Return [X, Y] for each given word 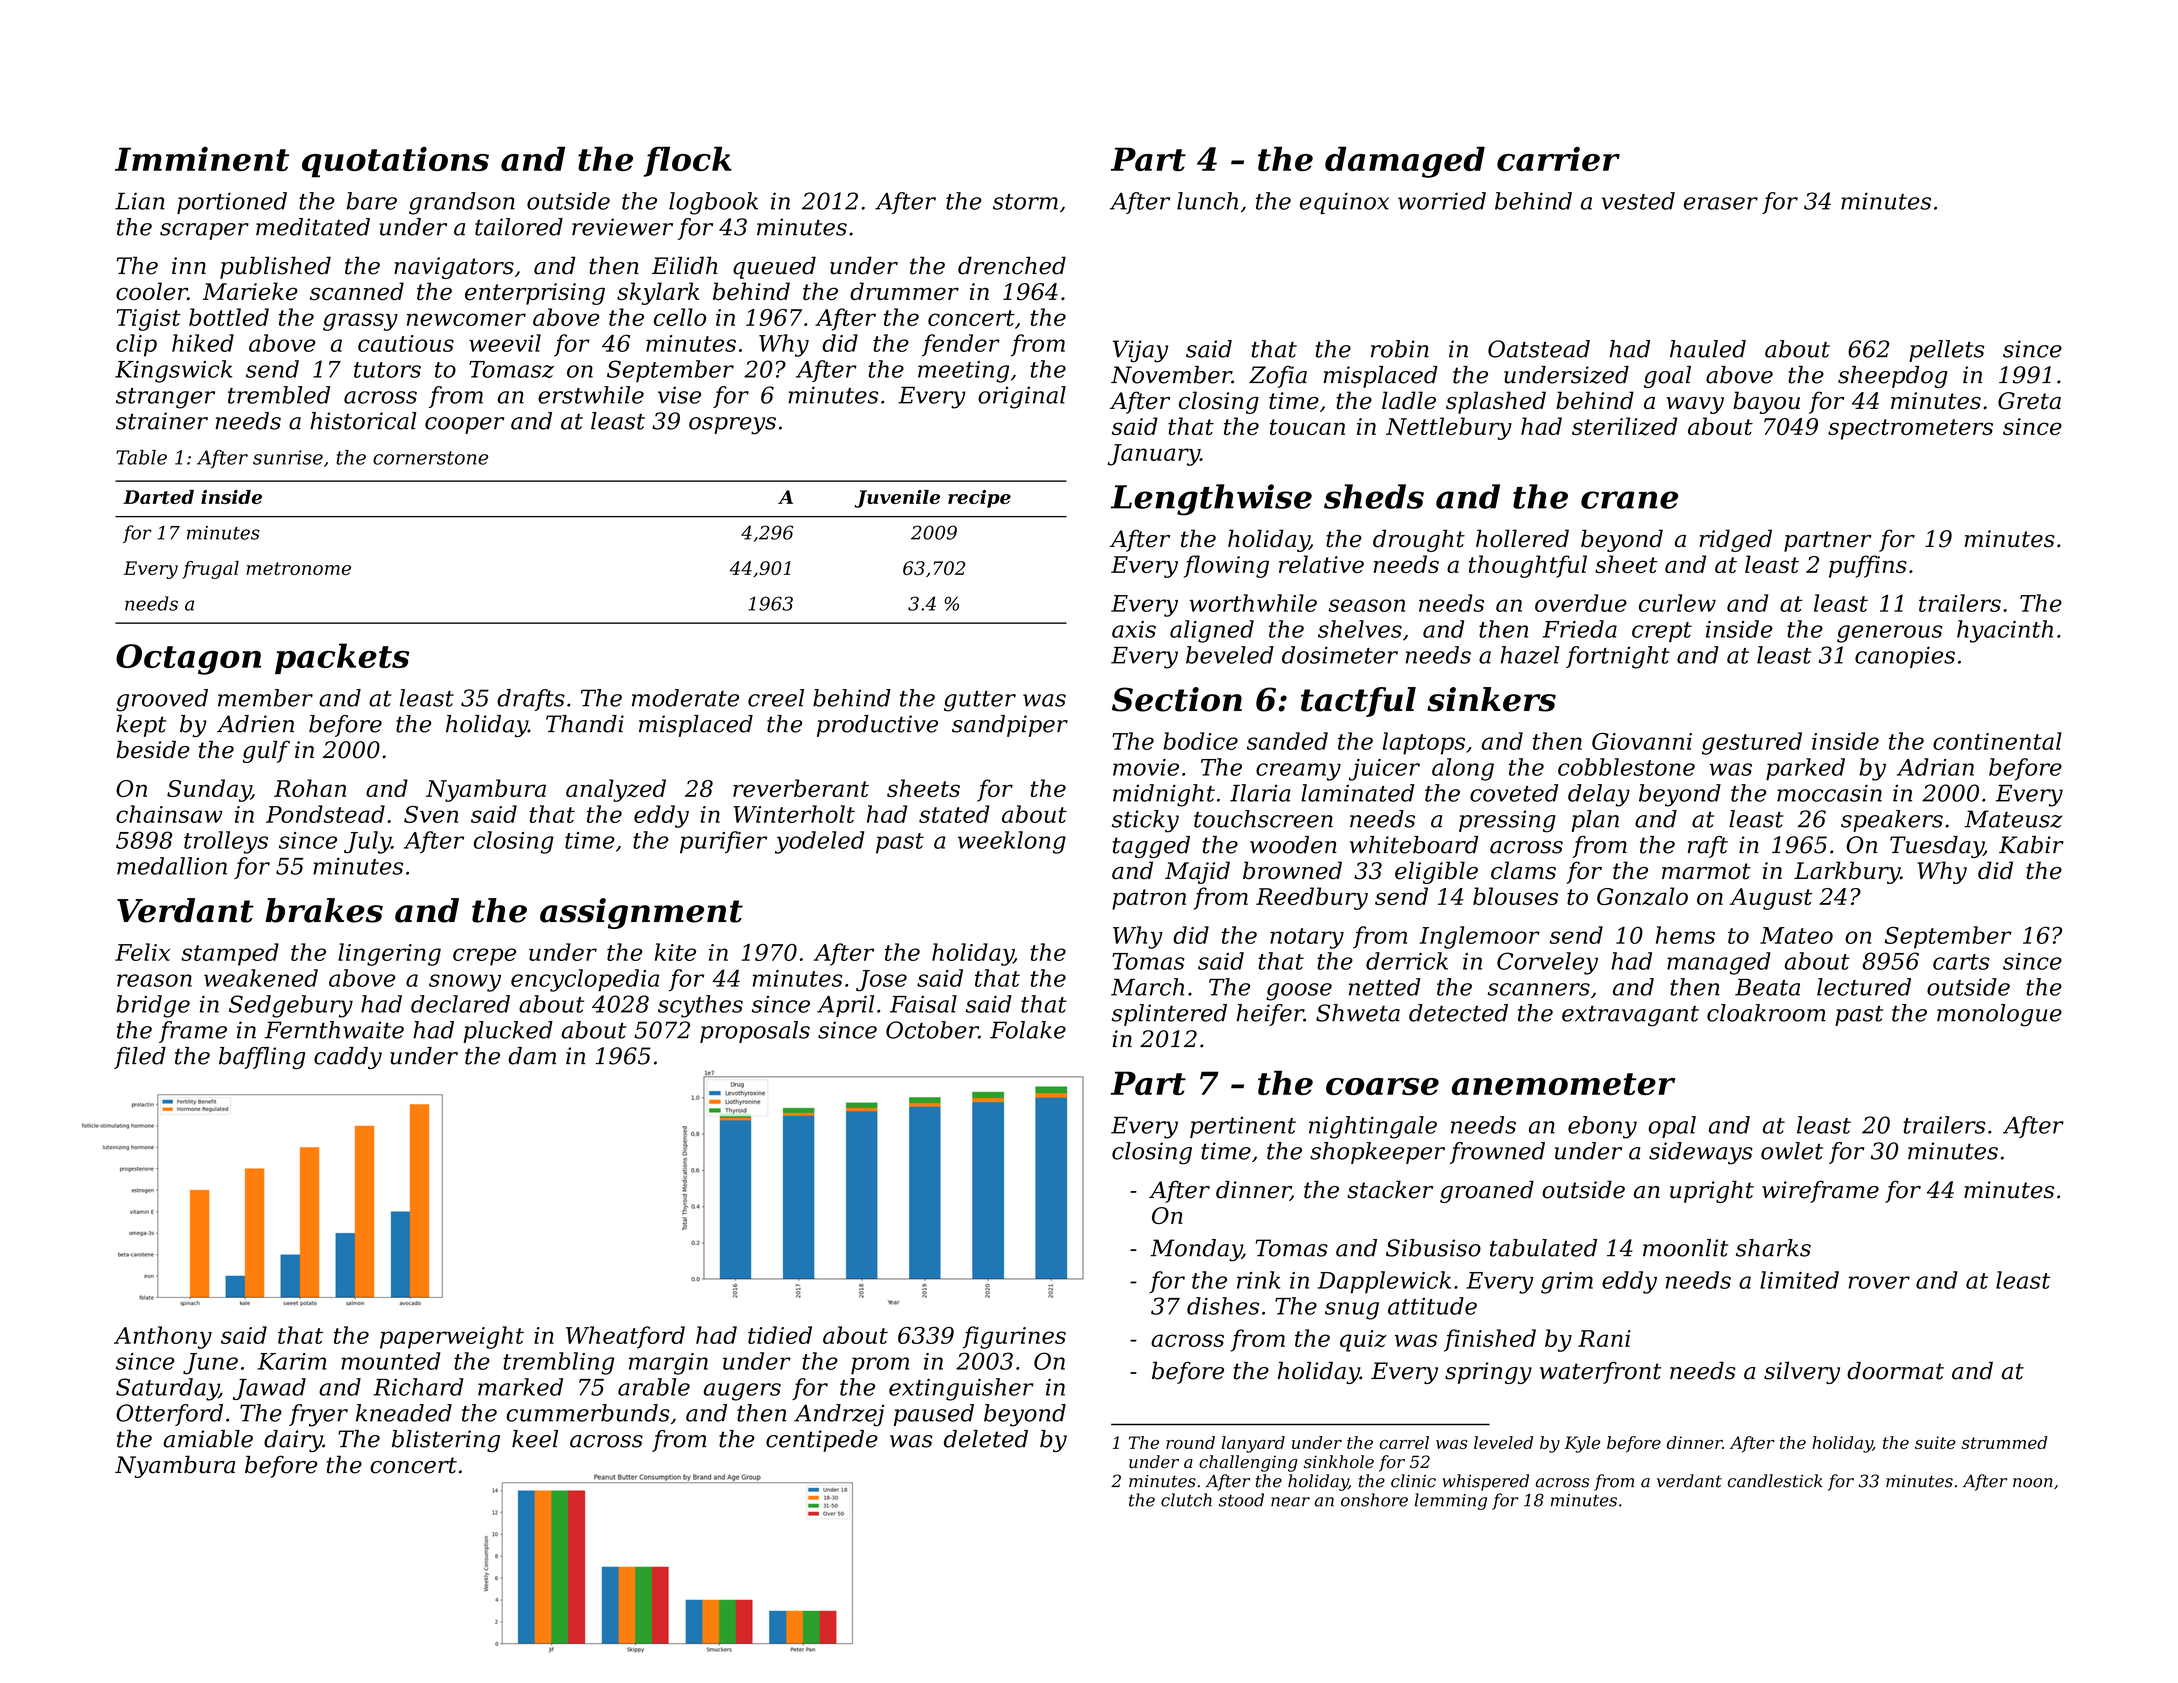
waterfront [1601, 1373]
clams [1523, 870]
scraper [204, 231]
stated [954, 814]
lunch [1207, 201]
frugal [210, 570]
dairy [293, 1441]
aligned [1212, 631]
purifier [723, 842]
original [1022, 397]
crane [1629, 500]
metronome [298, 568]
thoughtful [1528, 566]
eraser [1721, 203]
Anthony [163, 1337]
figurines [1014, 1337]
